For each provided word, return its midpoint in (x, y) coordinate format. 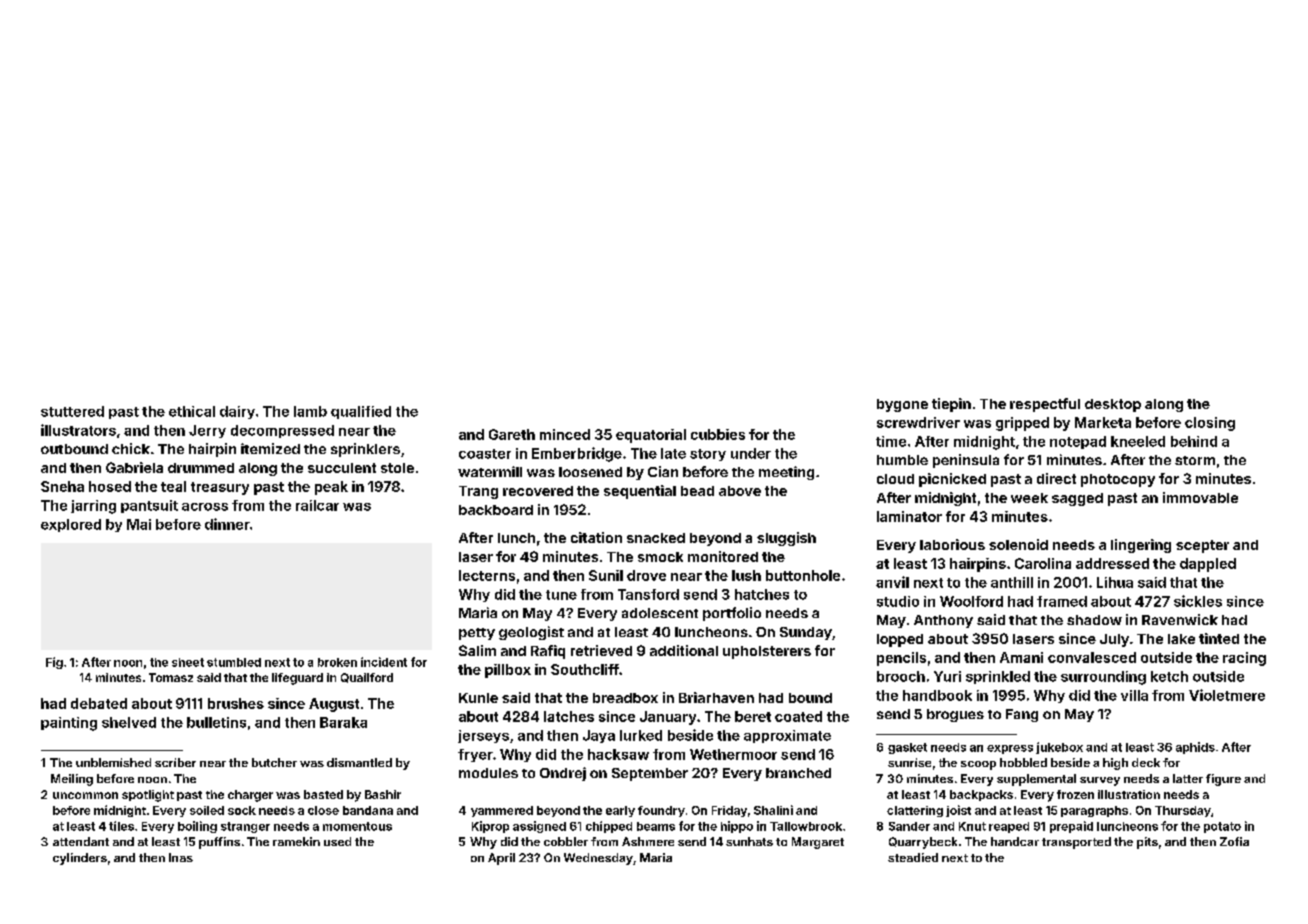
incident (384, 662)
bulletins (216, 722)
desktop (1113, 405)
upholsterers (767, 652)
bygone (902, 405)
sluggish (786, 539)
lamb (310, 411)
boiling (197, 827)
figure (1223, 780)
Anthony (943, 621)
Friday (729, 811)
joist (958, 811)
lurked (641, 735)
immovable (1200, 497)
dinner (227, 524)
